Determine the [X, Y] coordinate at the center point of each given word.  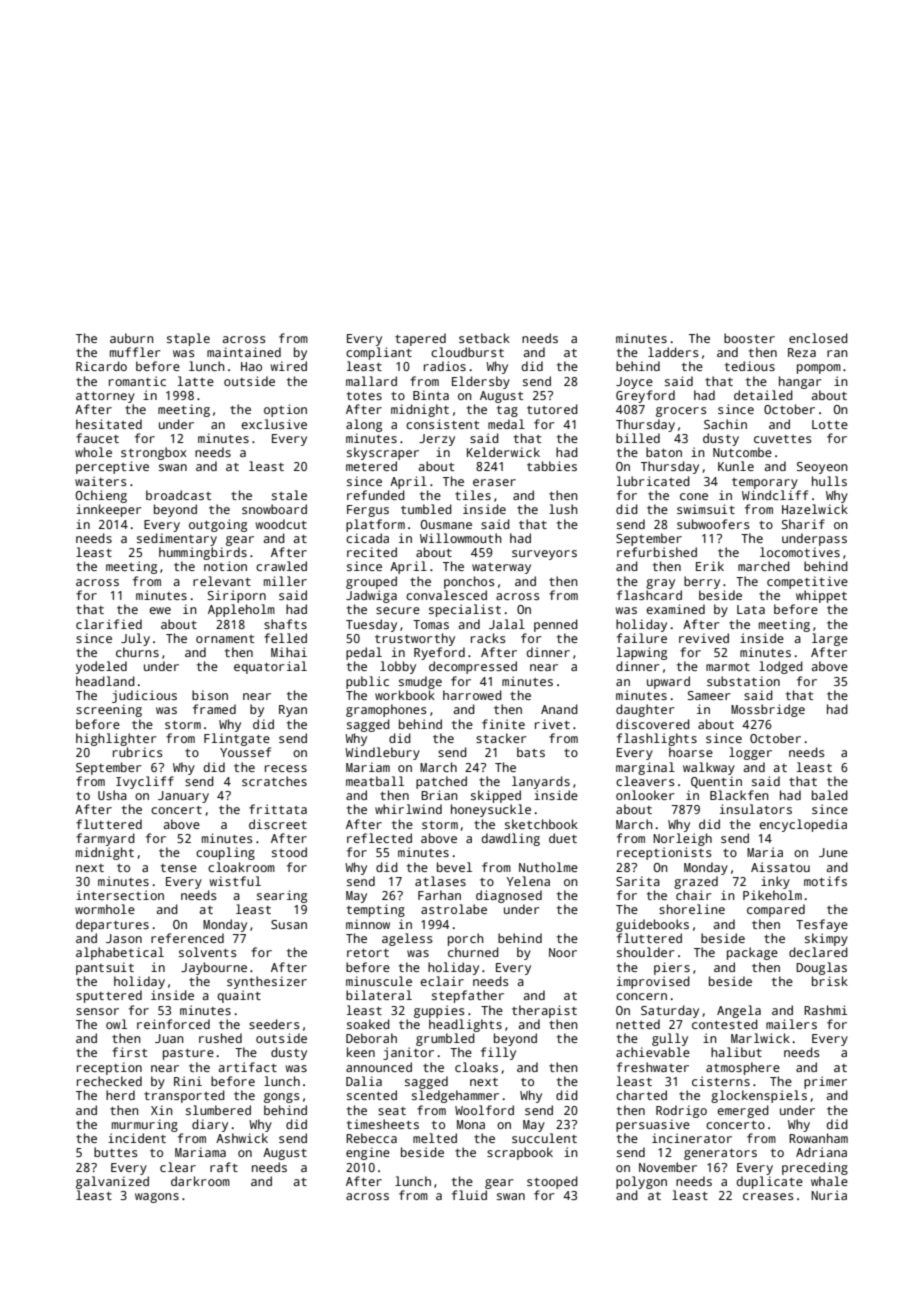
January [183, 797]
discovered [653, 724]
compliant [379, 353]
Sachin [725, 424]
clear [178, 1167]
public [367, 682]
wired [289, 366]
